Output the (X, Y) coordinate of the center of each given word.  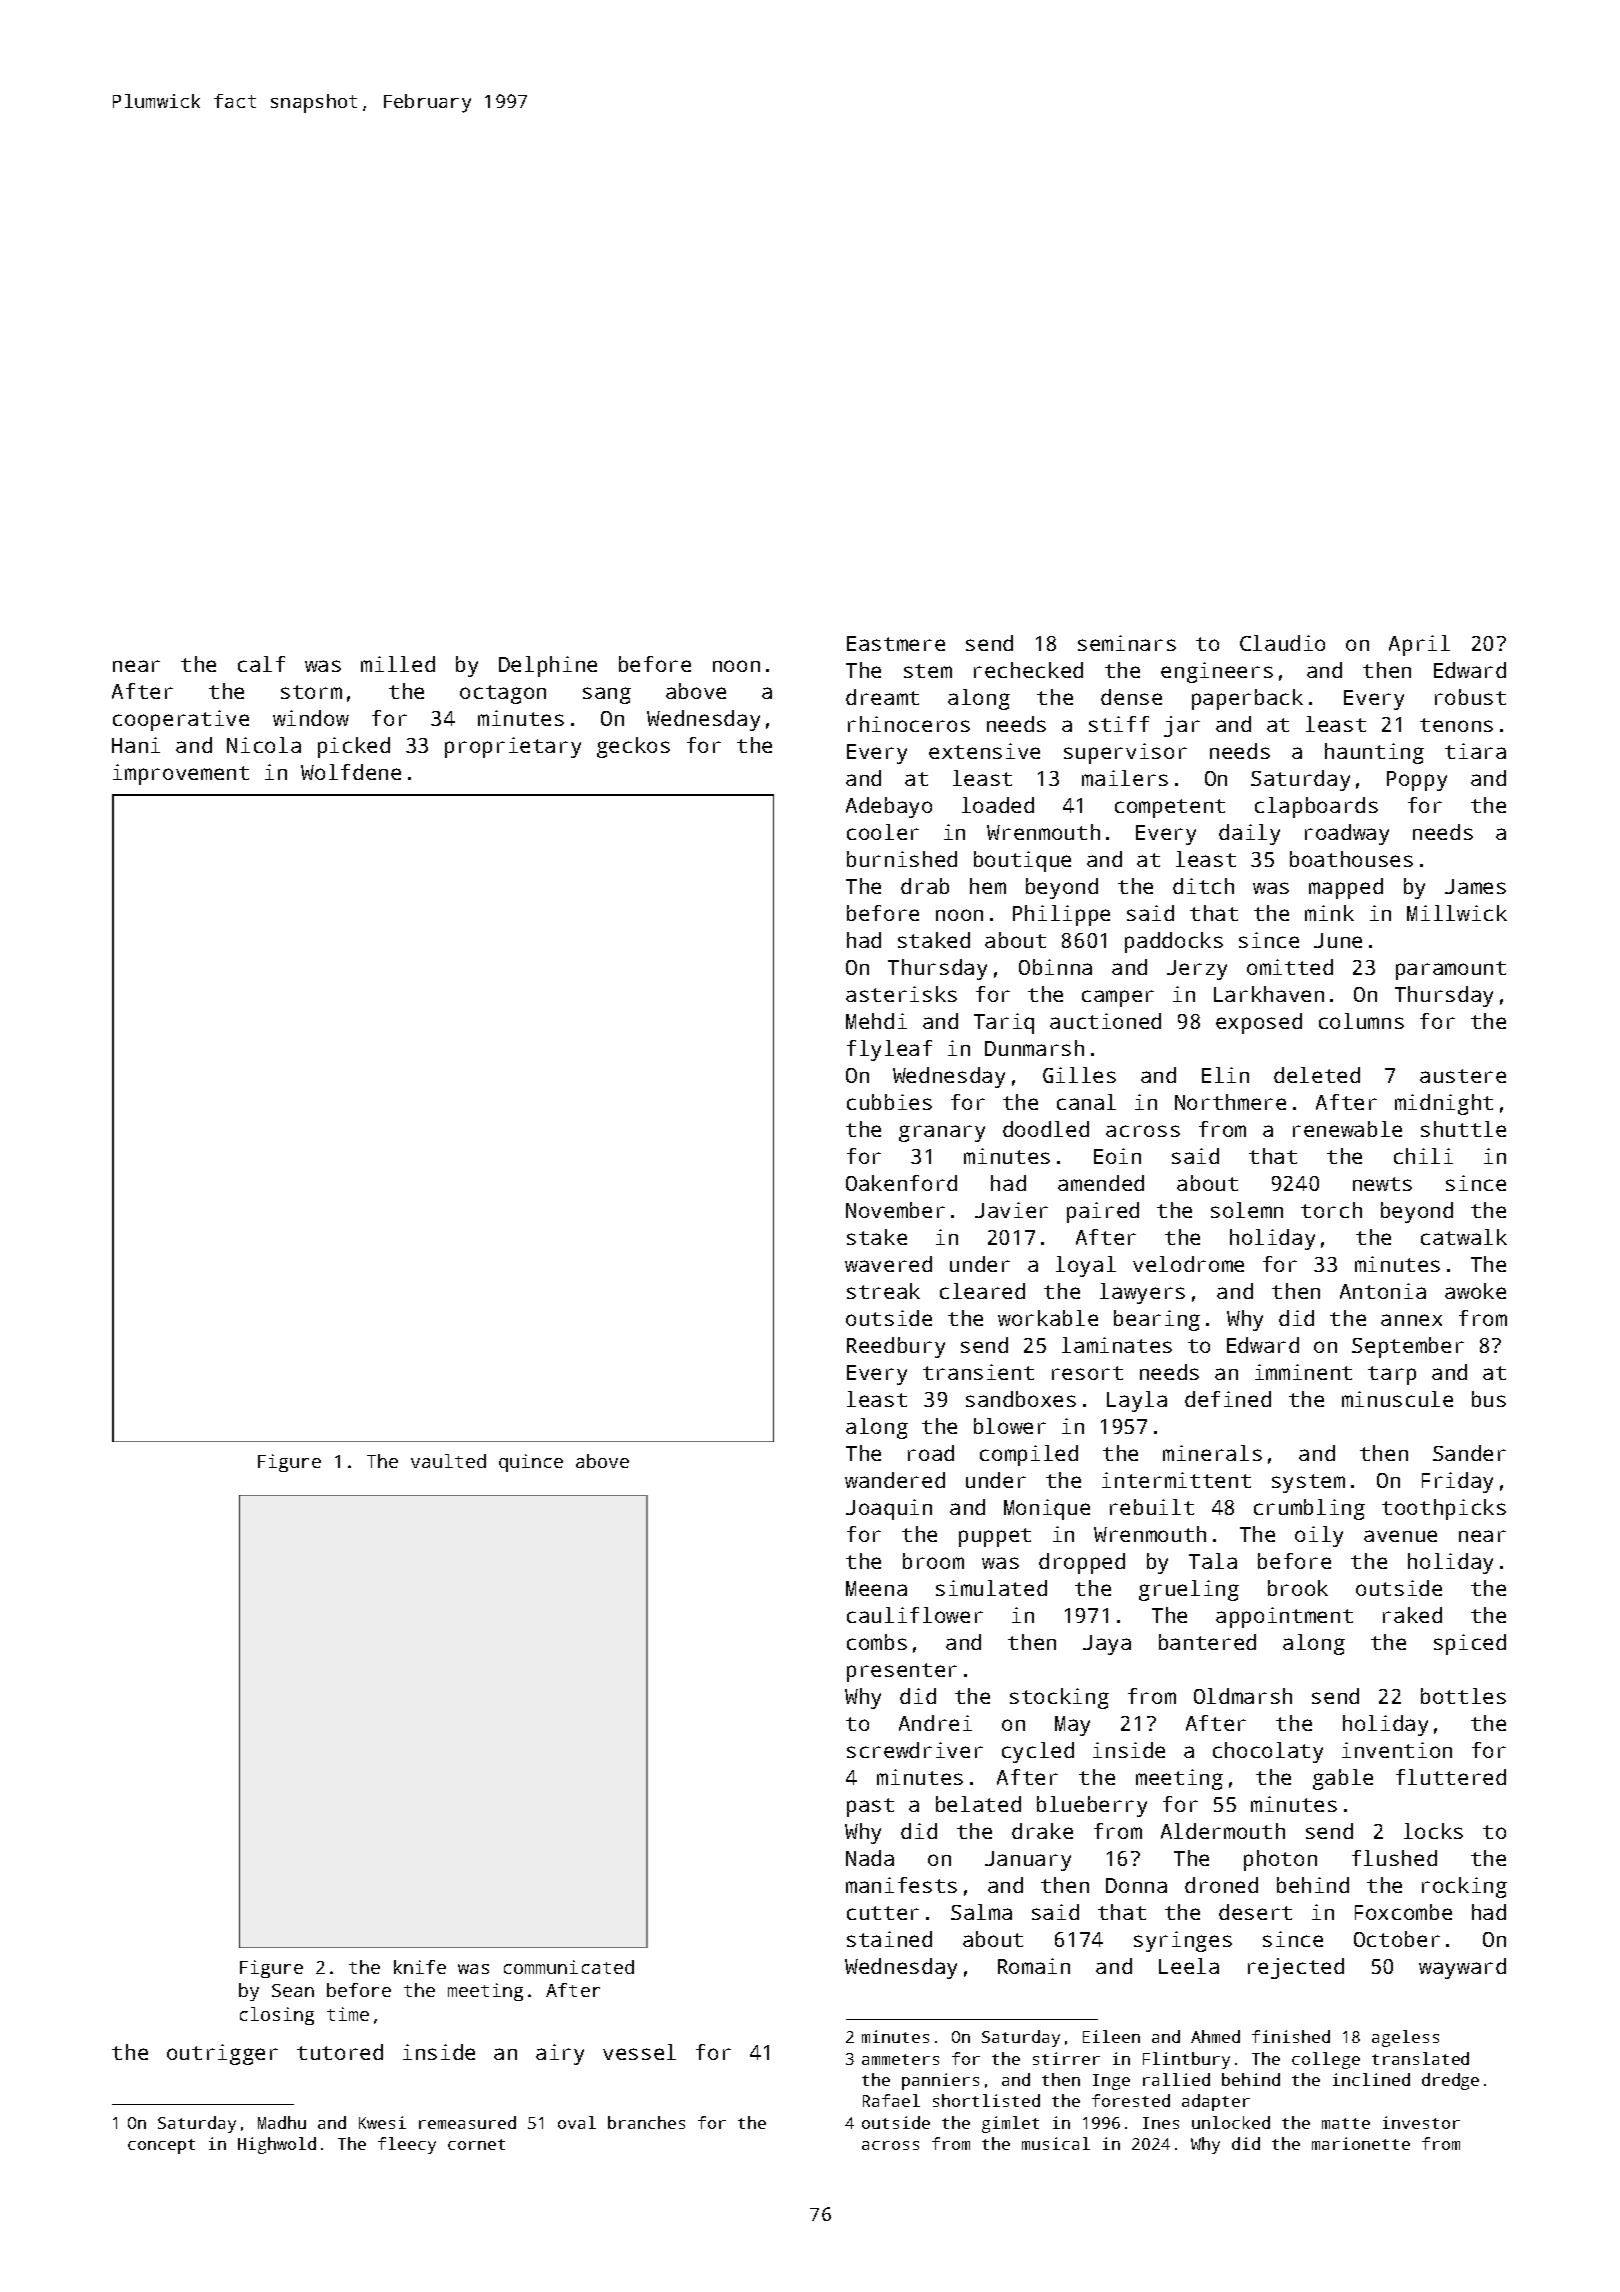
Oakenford (901, 1183)
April (1419, 645)
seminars (1127, 643)
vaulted (448, 1461)
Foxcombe (1403, 1912)
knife (420, 1967)
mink (1329, 913)
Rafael (891, 2100)
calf (261, 664)
